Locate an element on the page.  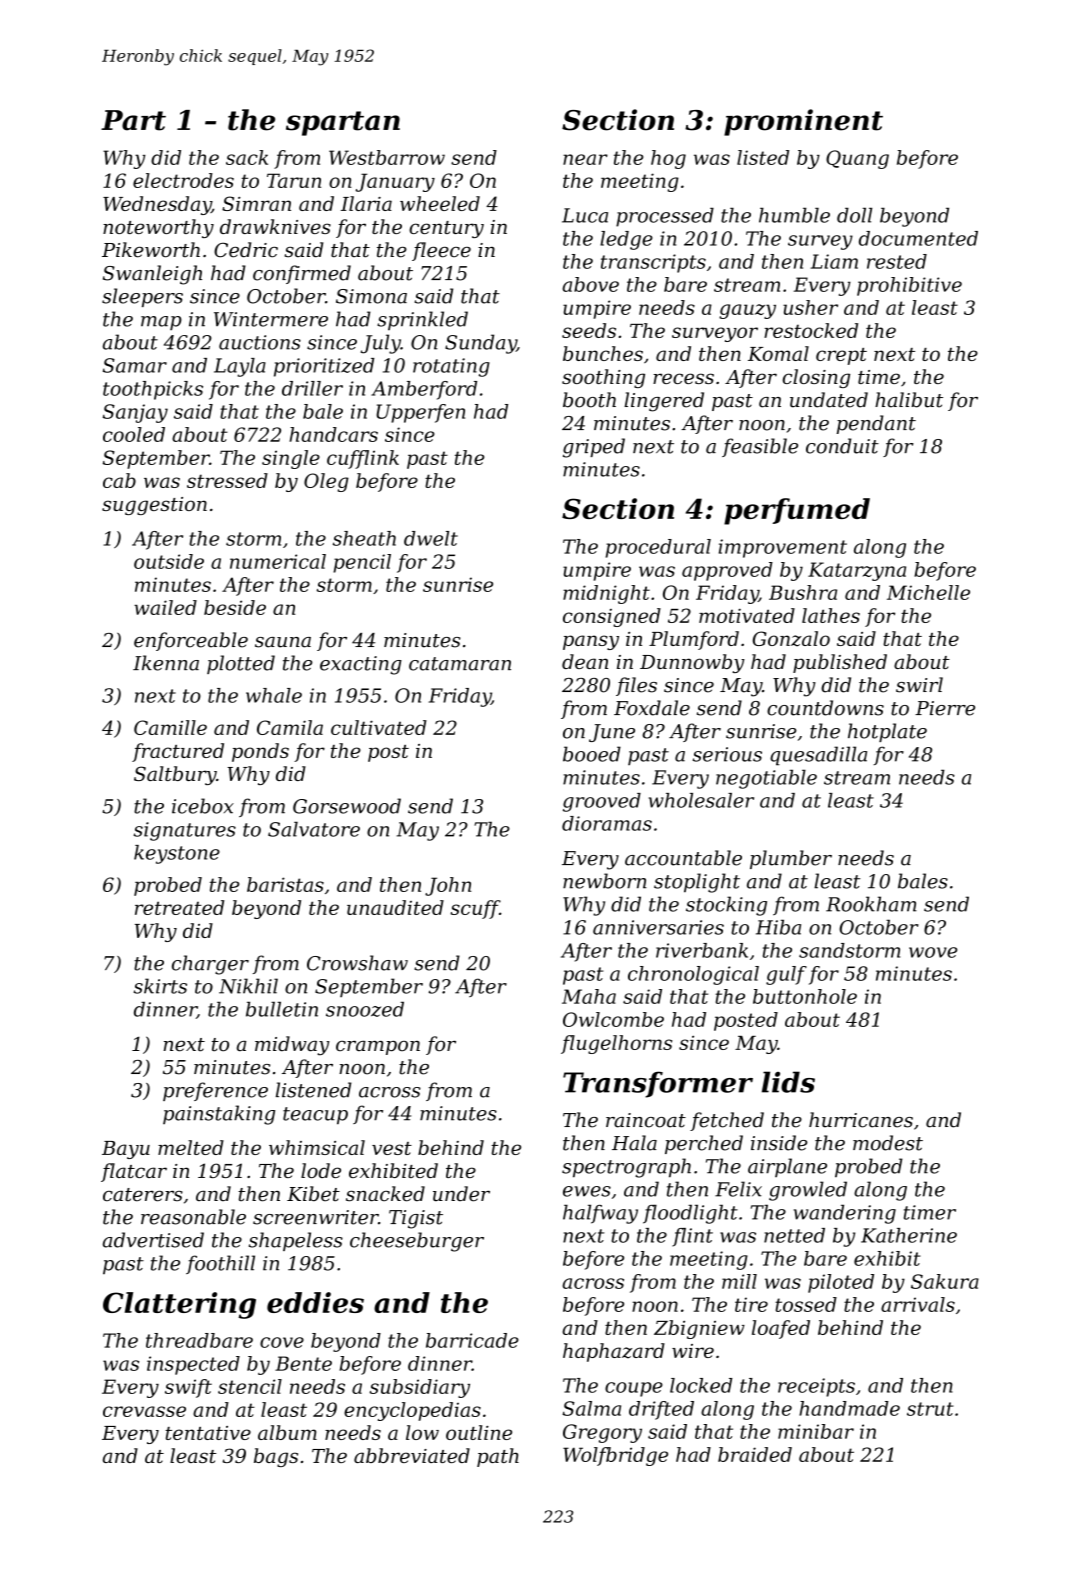
barricade is located at coordinates (472, 1340).
